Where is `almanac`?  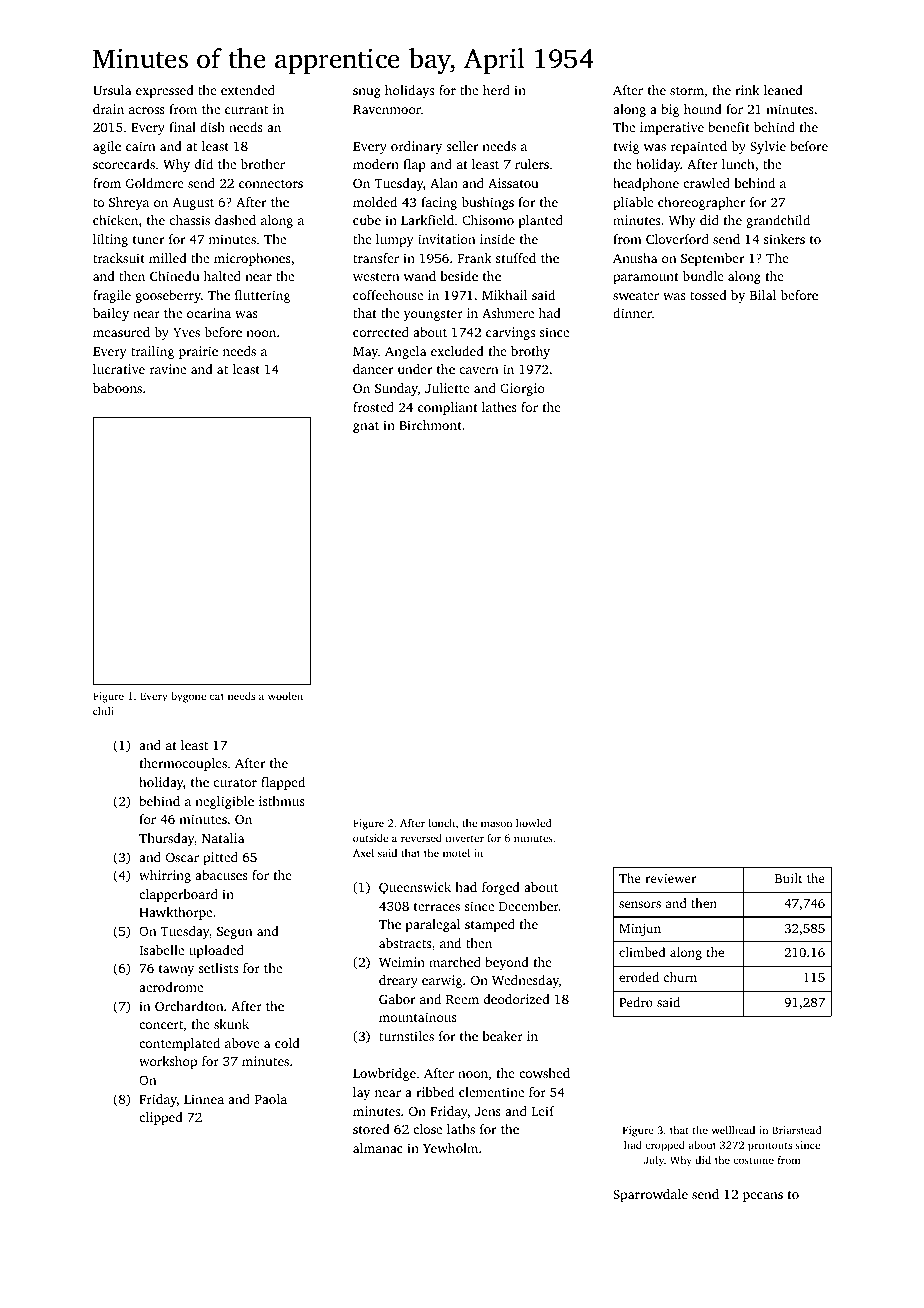 almanac is located at coordinates (378, 1148).
